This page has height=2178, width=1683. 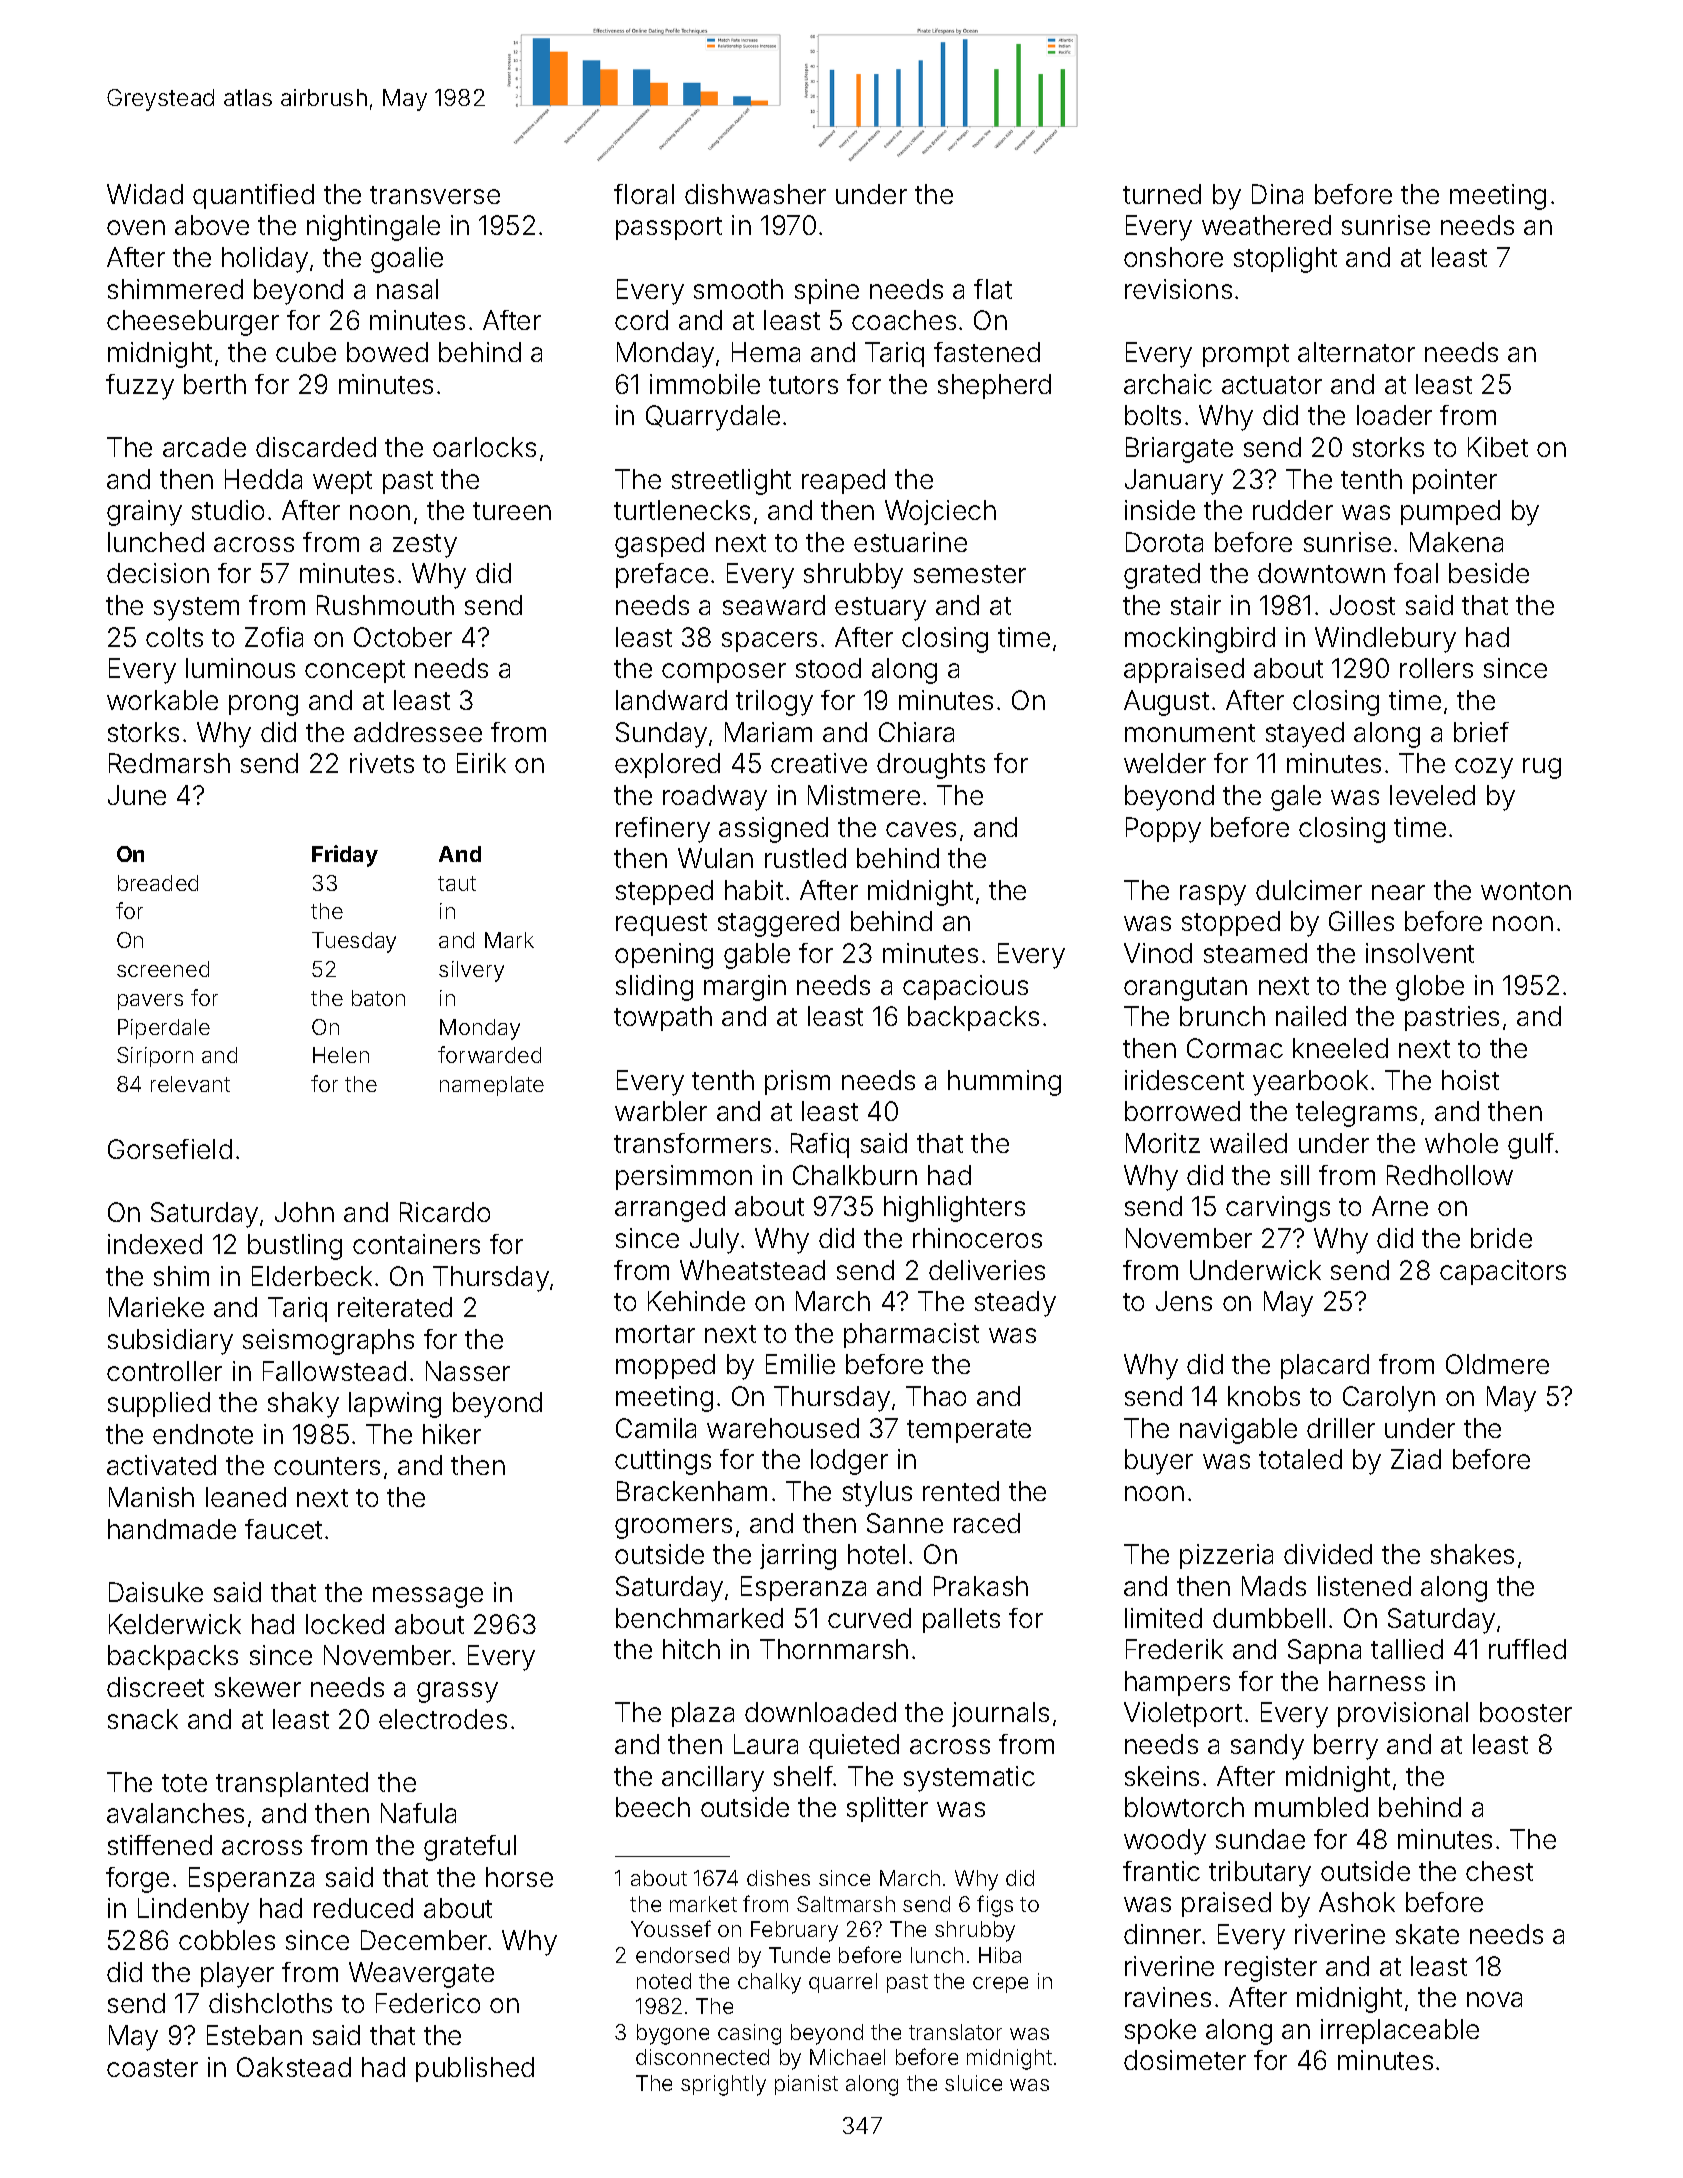 What do you see at coordinates (152, 2068) in the page?
I see `coaster` at bounding box center [152, 2068].
